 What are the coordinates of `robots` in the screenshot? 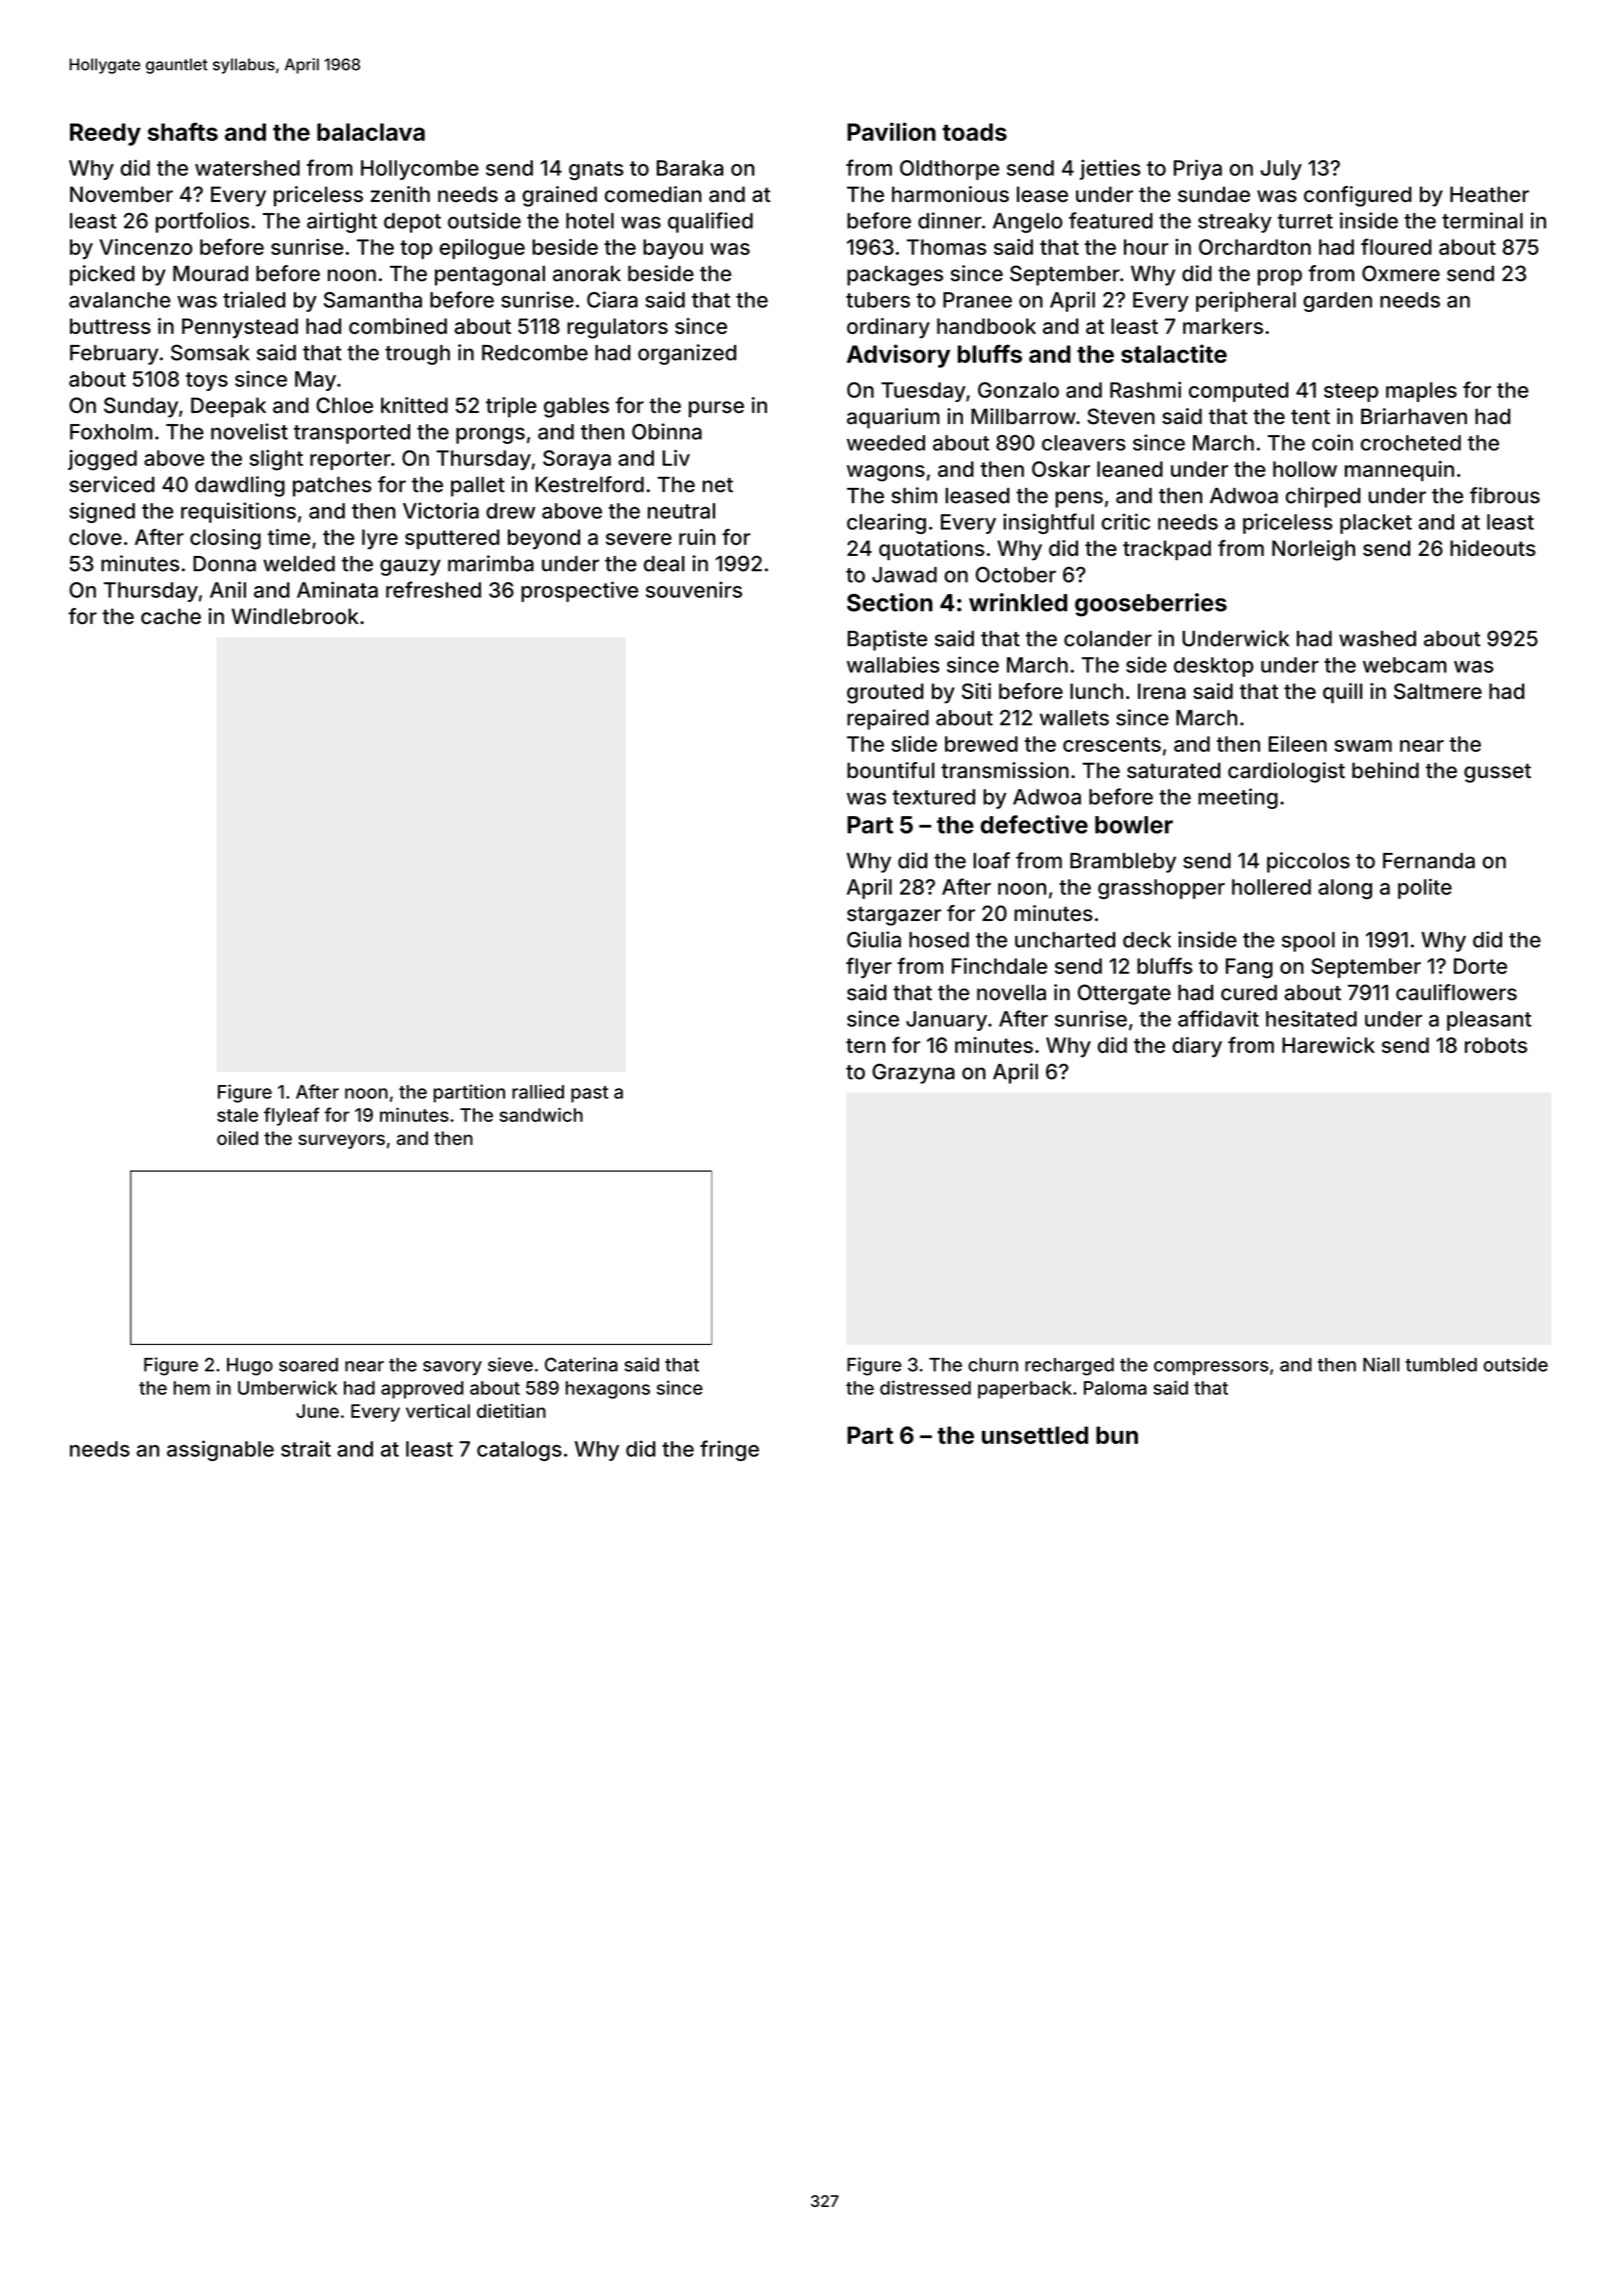 It's located at (1496, 1045).
